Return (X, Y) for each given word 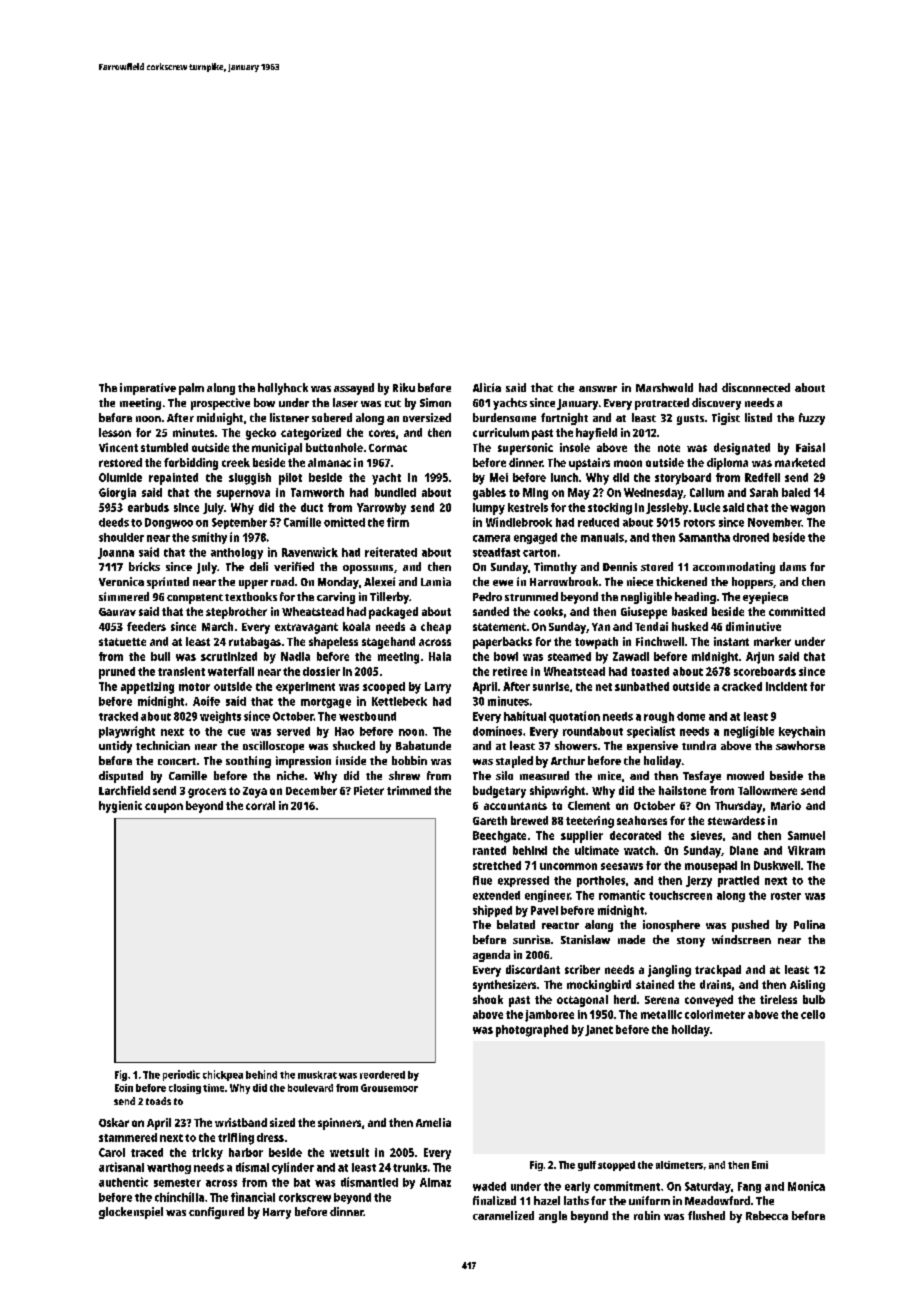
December (311, 790)
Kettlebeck (399, 701)
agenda (491, 956)
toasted (650, 671)
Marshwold (664, 387)
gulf (587, 1166)
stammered (128, 1137)
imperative (148, 389)
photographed (532, 1031)
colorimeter (715, 1014)
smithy (209, 538)
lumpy (489, 509)
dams (793, 566)
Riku (404, 387)
